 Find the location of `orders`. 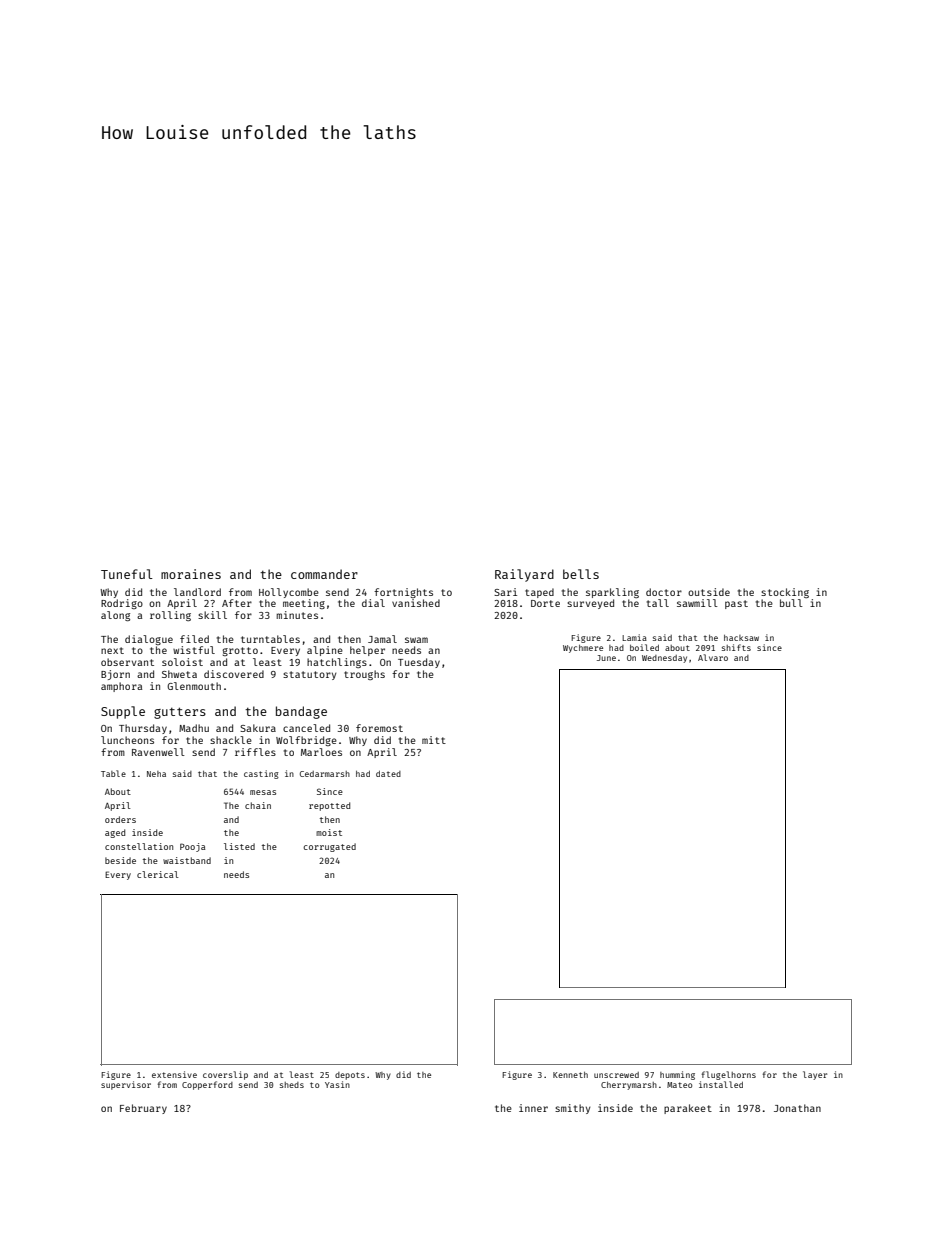

orders is located at coordinates (120, 819).
